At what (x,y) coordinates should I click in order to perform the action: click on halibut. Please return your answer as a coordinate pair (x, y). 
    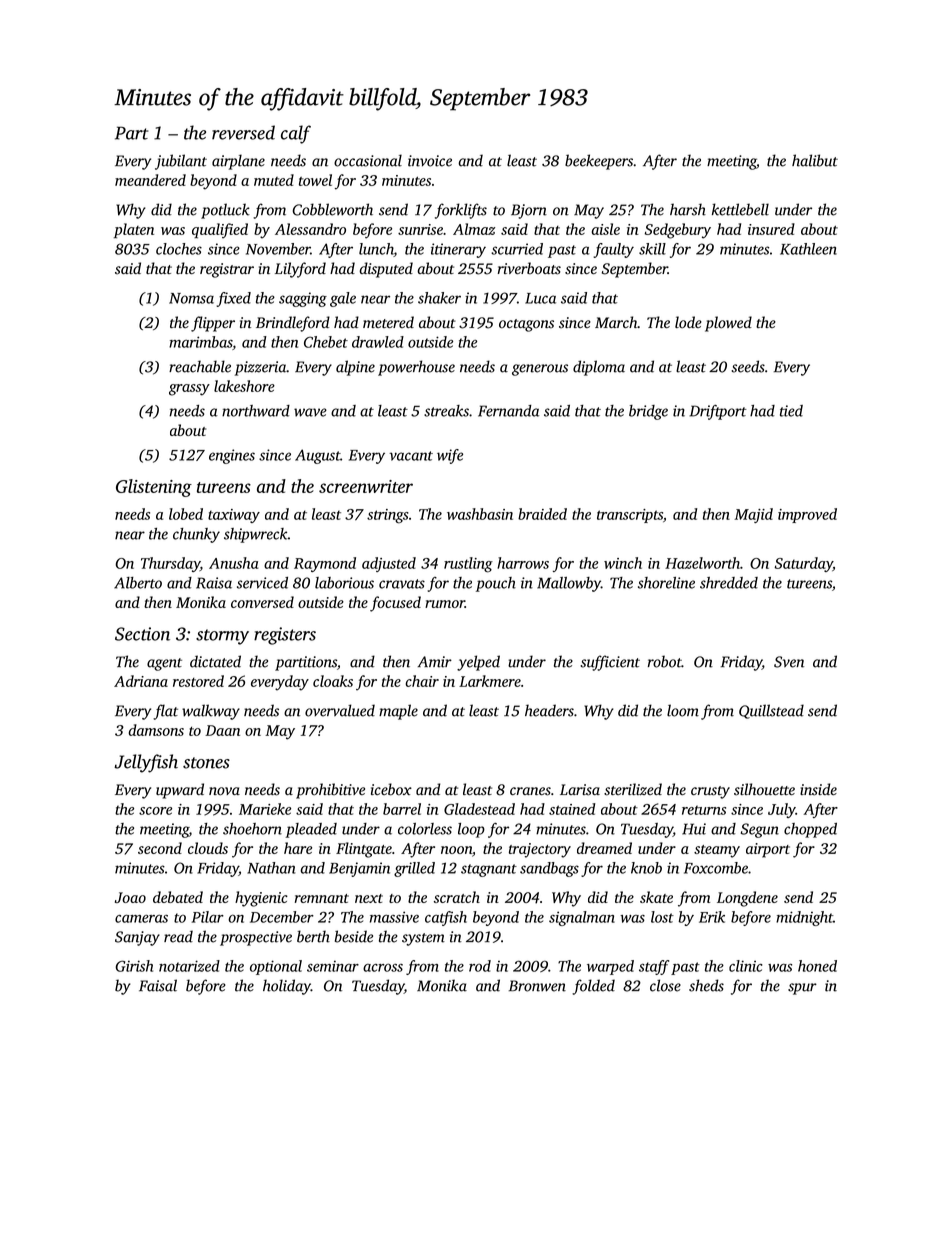
    Looking at the image, I should click on (815, 160).
